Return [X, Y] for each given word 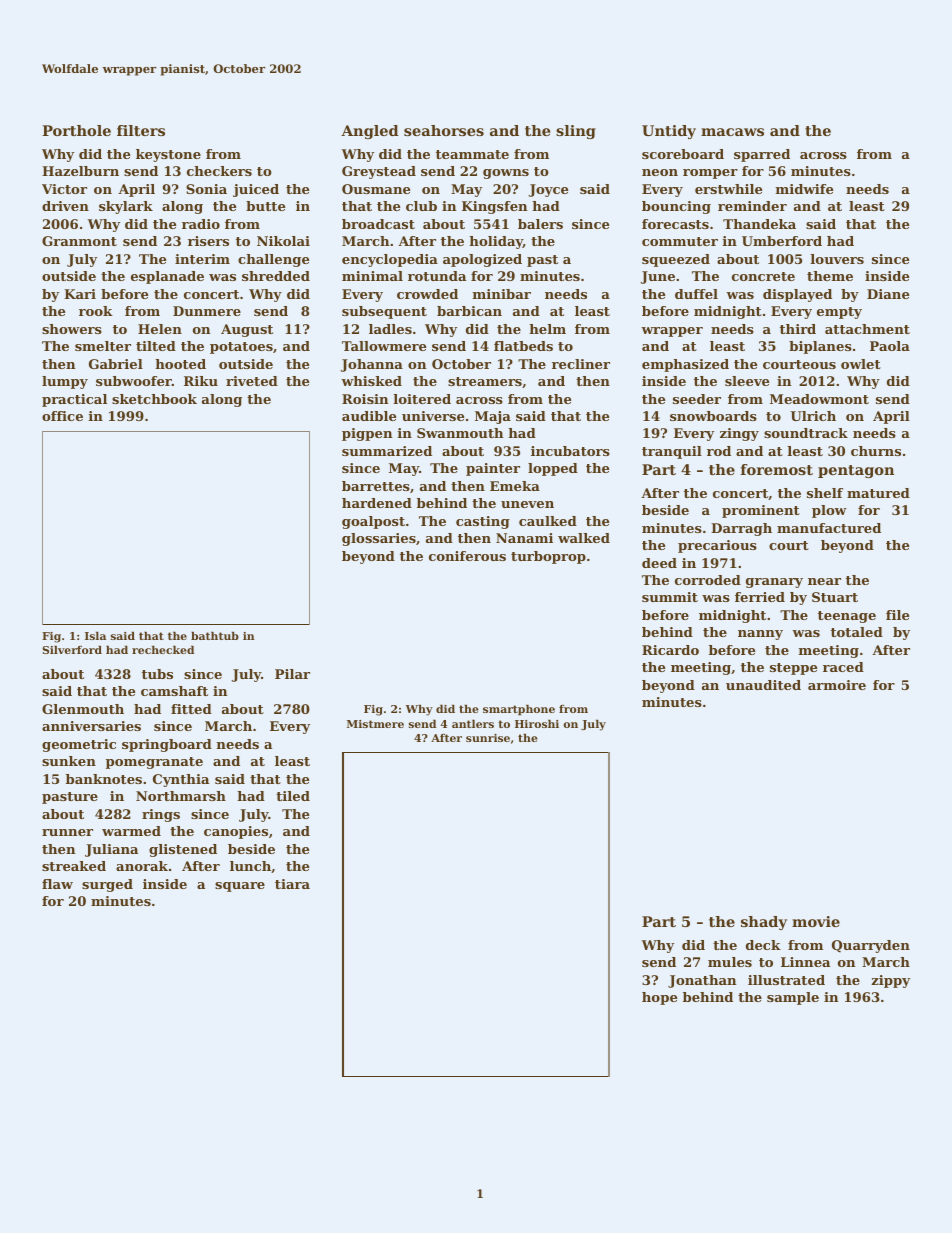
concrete [763, 276]
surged [107, 885]
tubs [157, 674]
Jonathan [702, 981]
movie [816, 921]
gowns [506, 174]
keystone [168, 155]
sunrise [488, 738]
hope [659, 998]
